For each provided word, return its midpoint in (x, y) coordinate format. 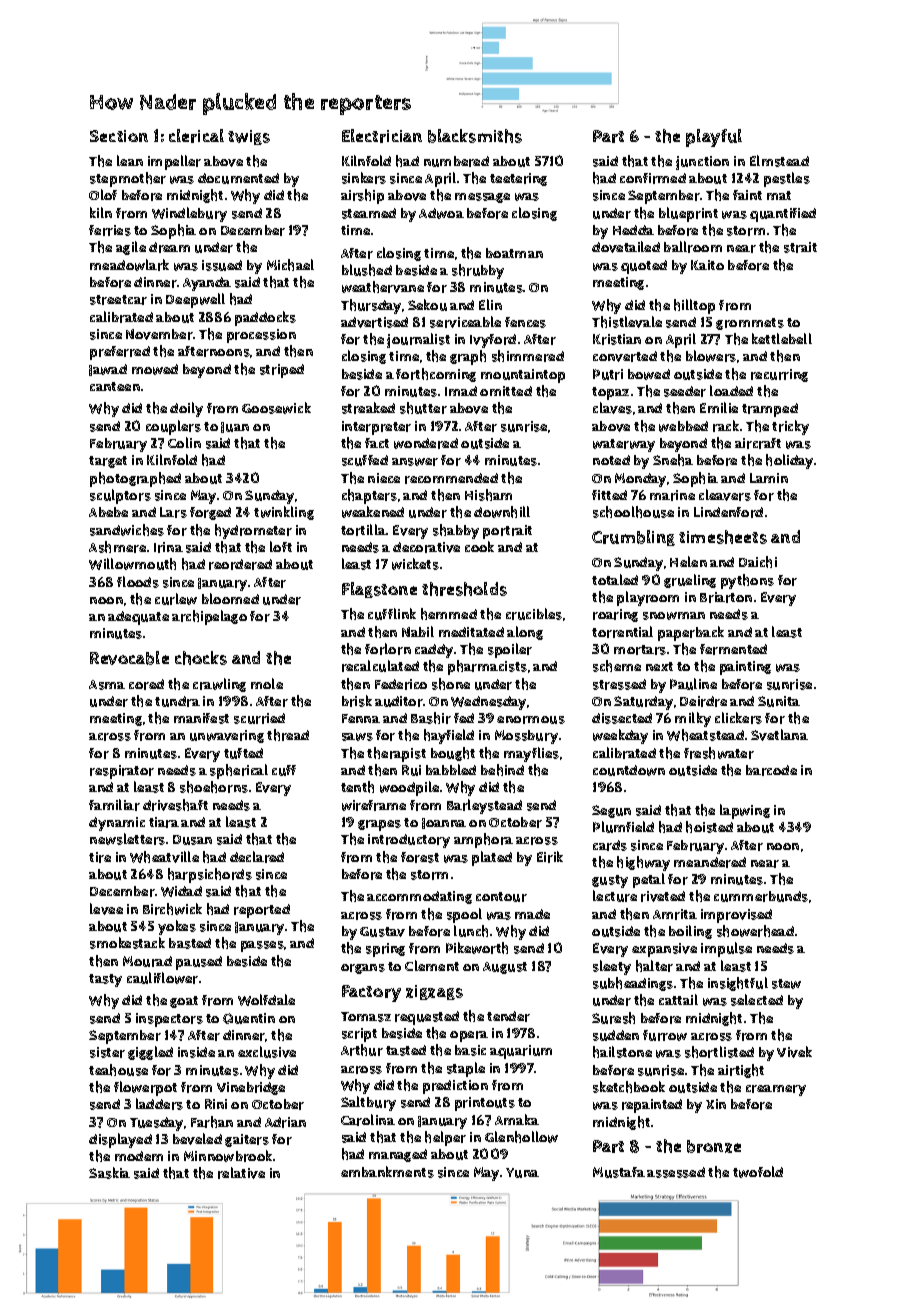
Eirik (550, 857)
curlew (176, 599)
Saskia (109, 1173)
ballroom (693, 247)
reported (262, 911)
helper (445, 1138)
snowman (674, 616)
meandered (710, 862)
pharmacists (487, 667)
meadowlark (129, 265)
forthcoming (436, 375)
